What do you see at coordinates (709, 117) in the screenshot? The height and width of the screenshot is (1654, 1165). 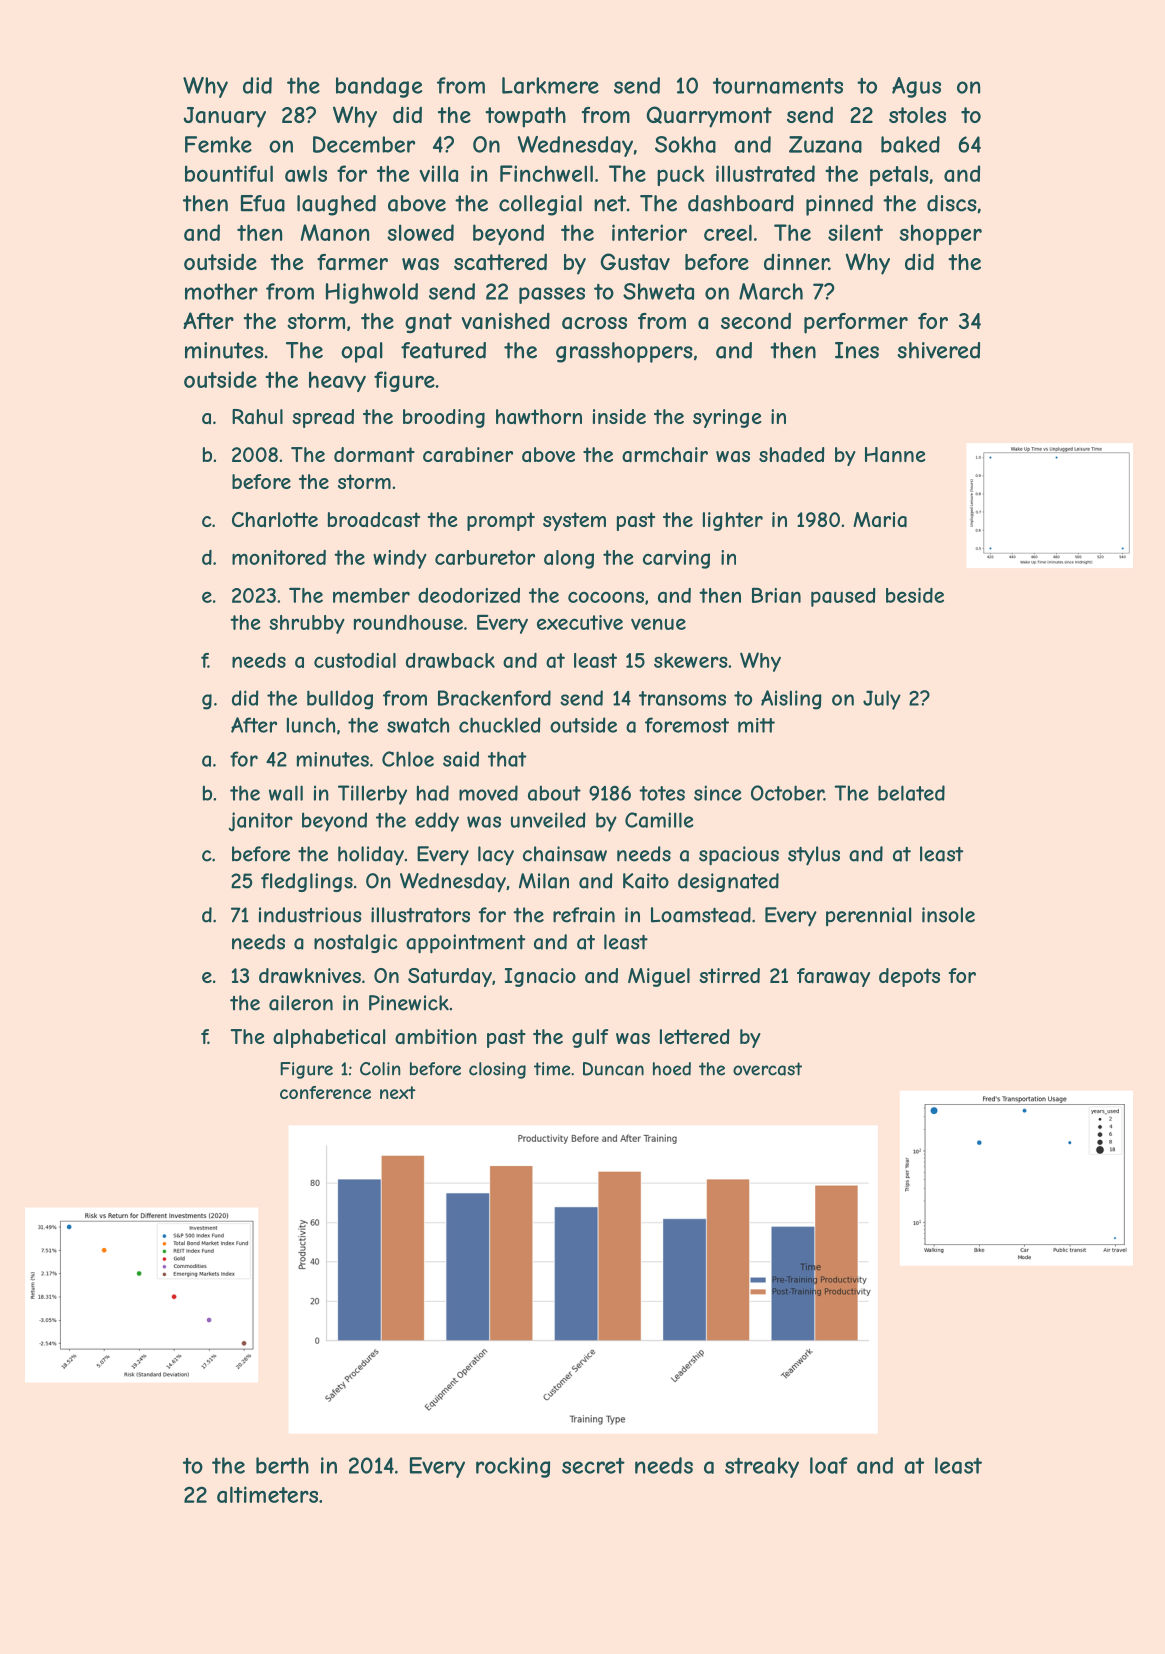 I see `Quarrymont` at bounding box center [709, 117].
